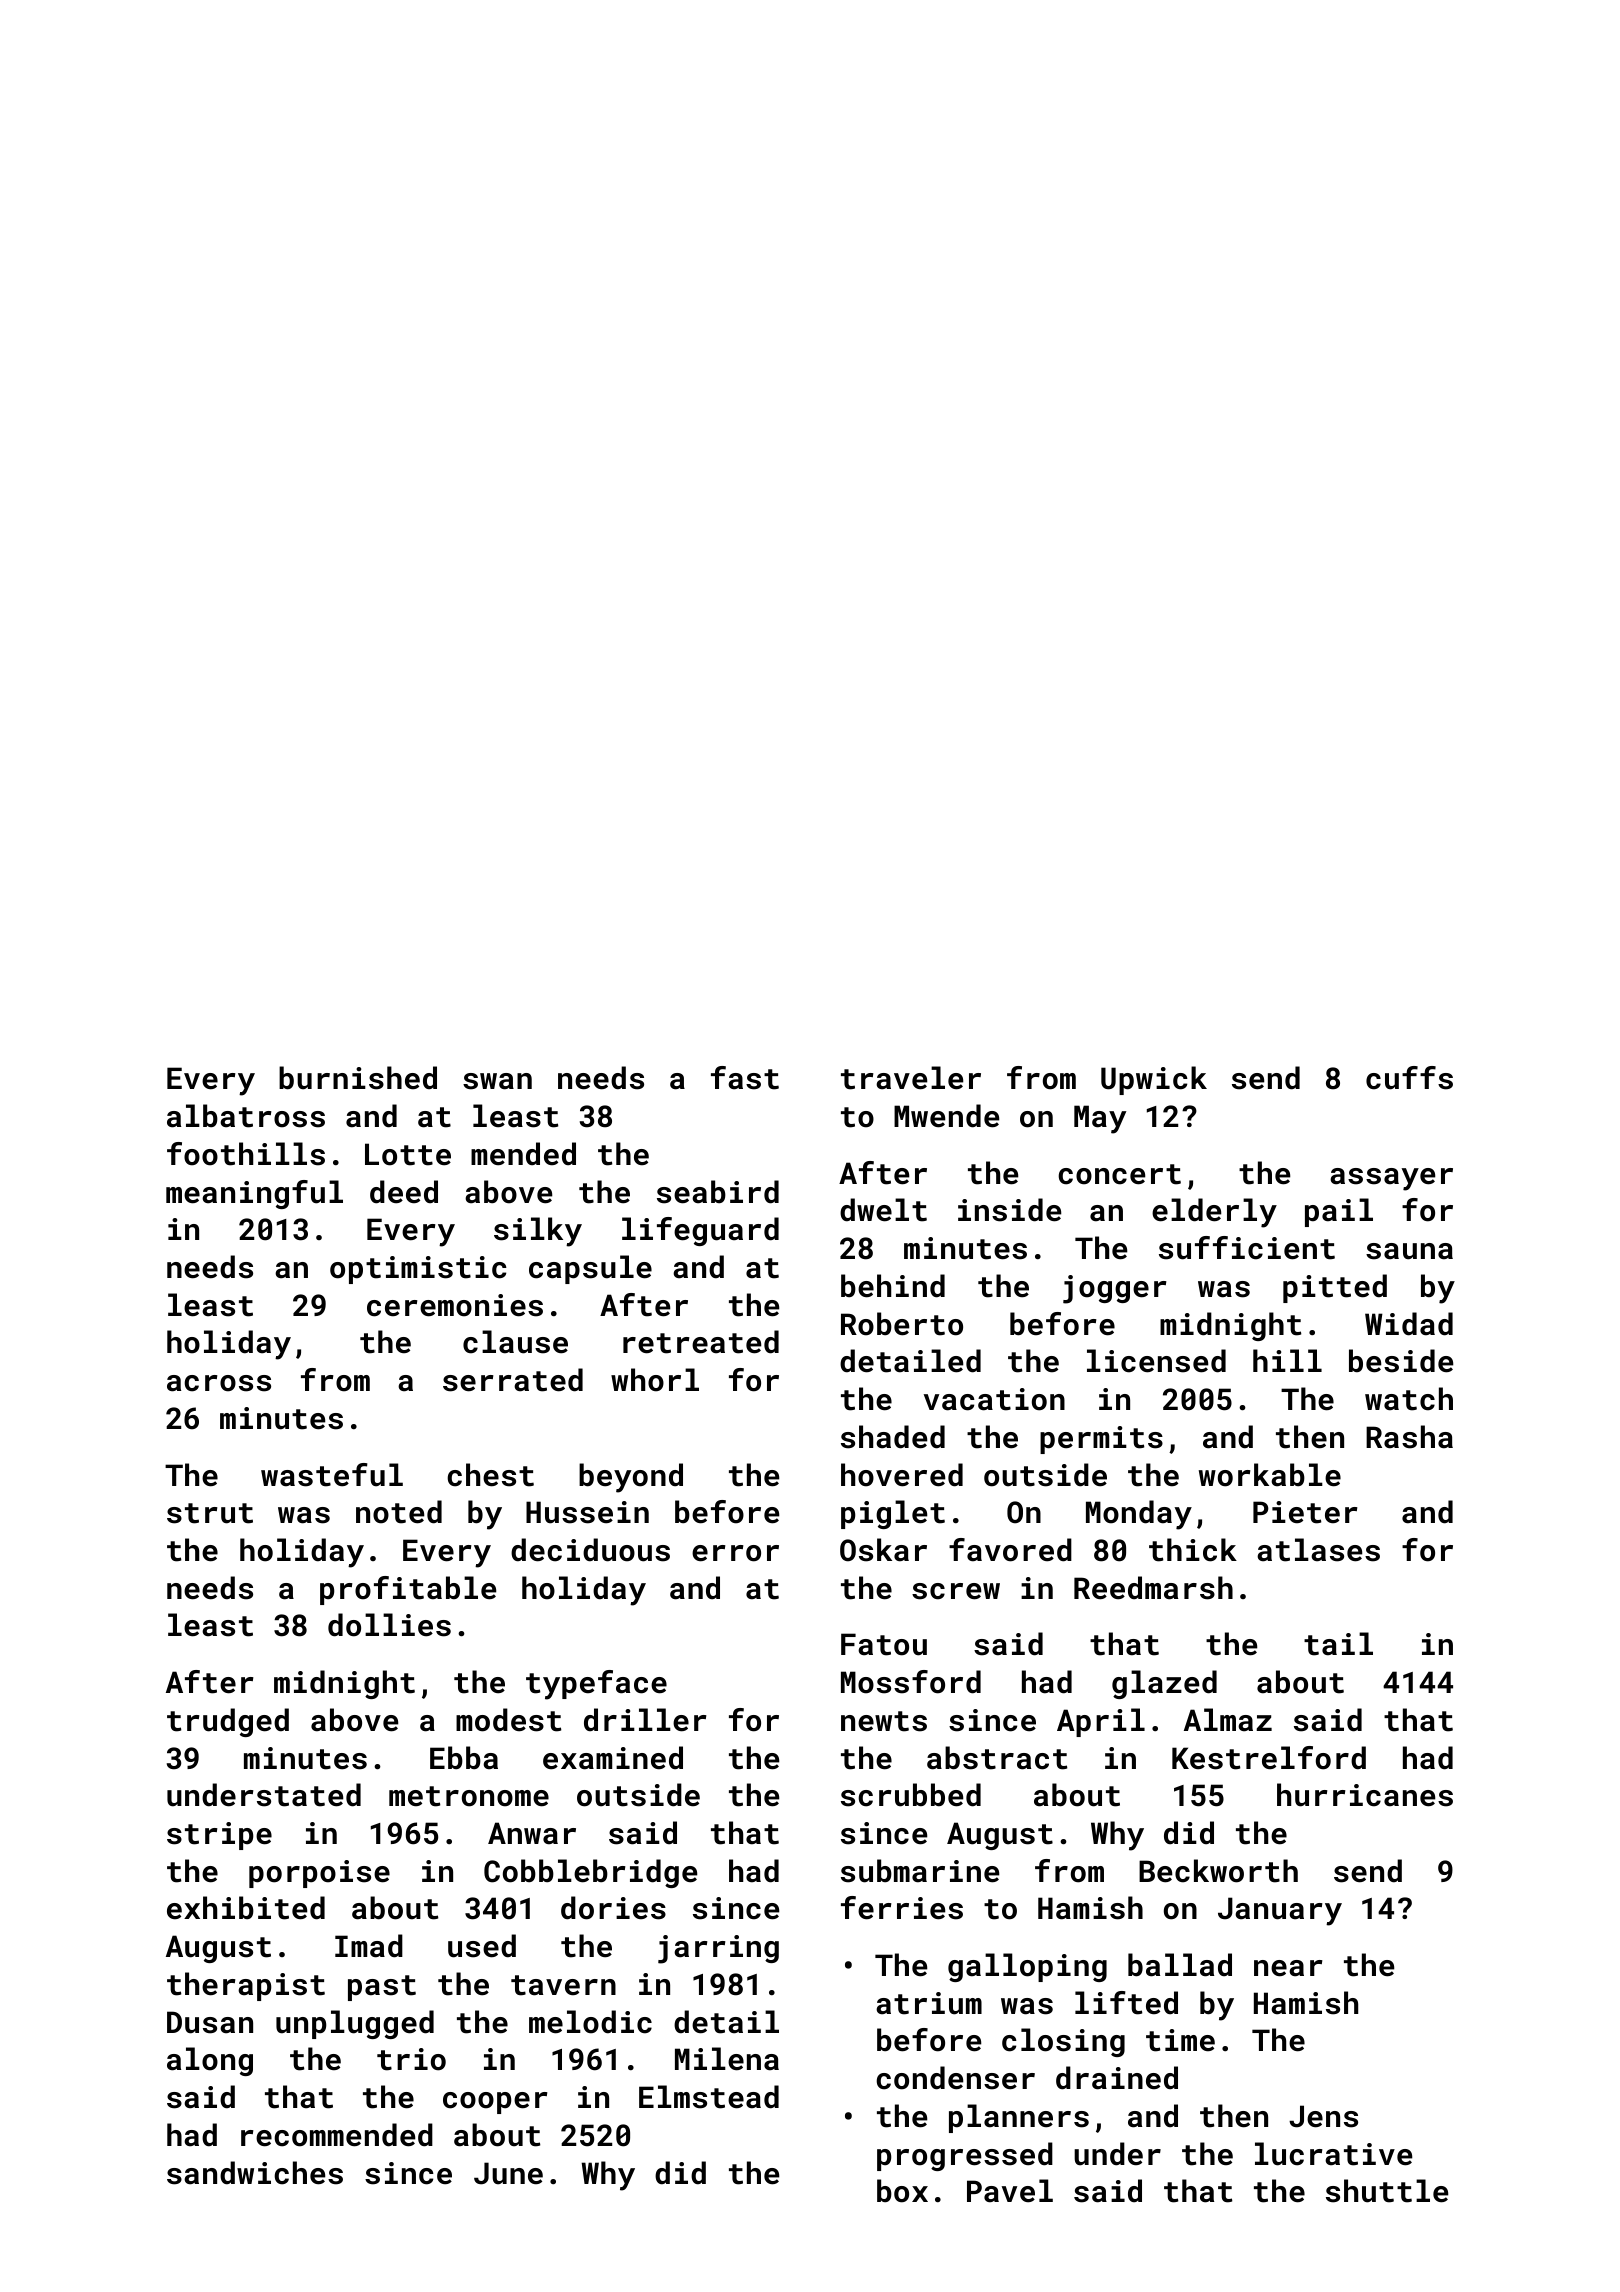  I want to click on sauna, so click(1409, 1251).
